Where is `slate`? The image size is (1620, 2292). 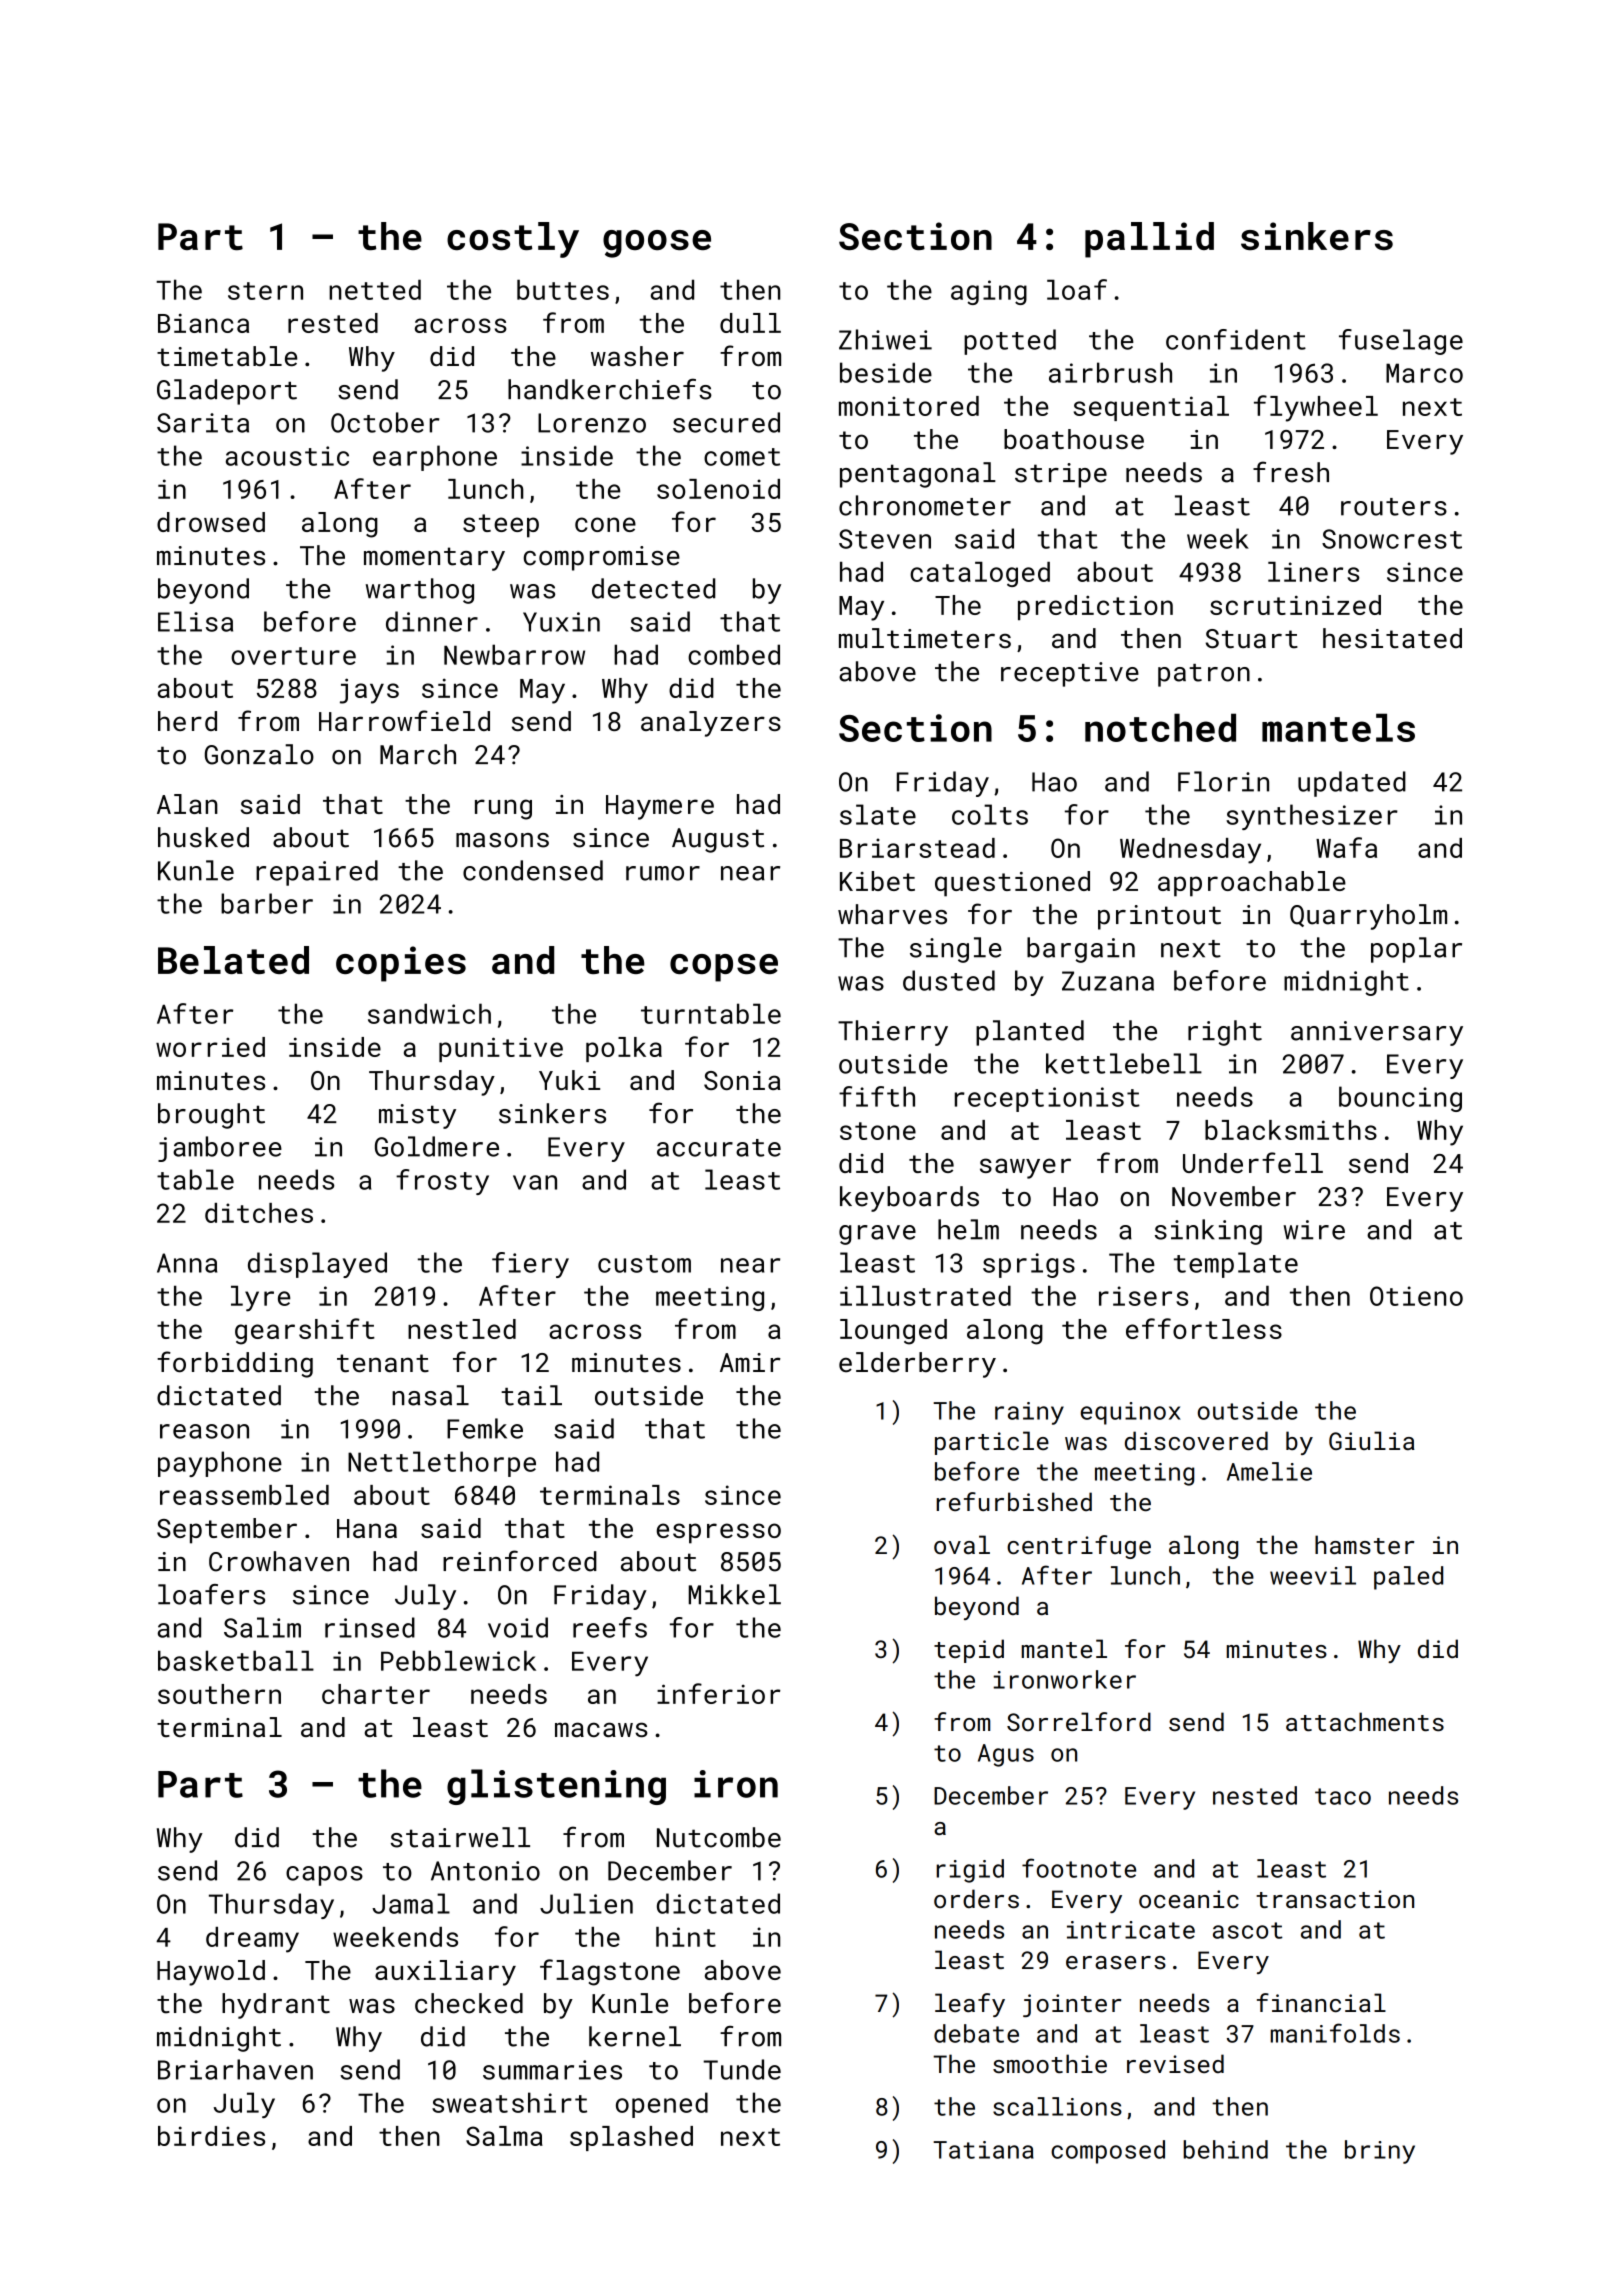 slate is located at coordinates (878, 814).
